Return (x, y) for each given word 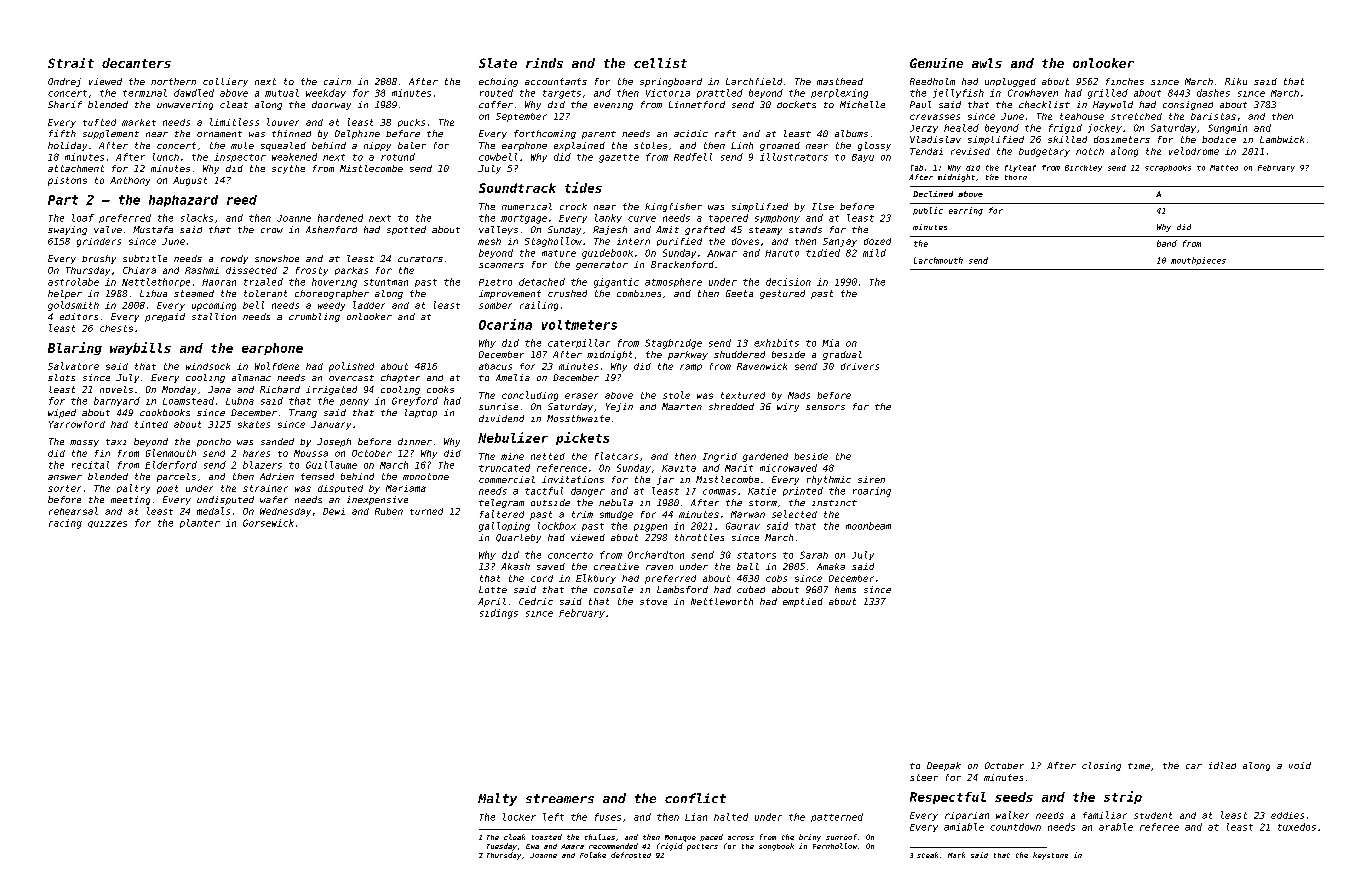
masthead (840, 81)
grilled (1108, 94)
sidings (499, 614)
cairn (337, 81)
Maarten (682, 406)
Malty (497, 799)
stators (756, 555)
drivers (860, 366)
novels (116, 389)
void (1300, 765)
